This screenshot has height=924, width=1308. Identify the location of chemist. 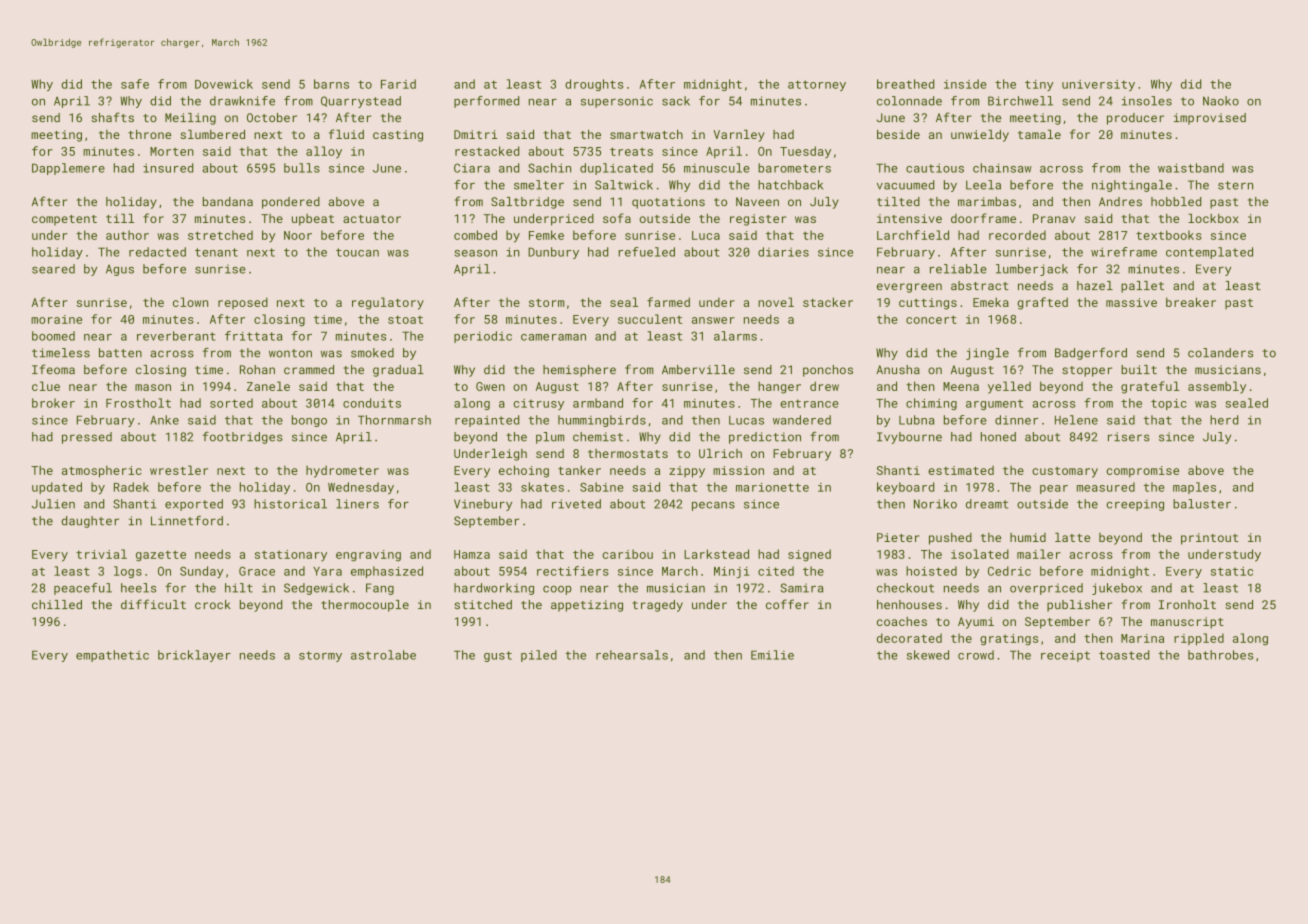
(598, 437).
